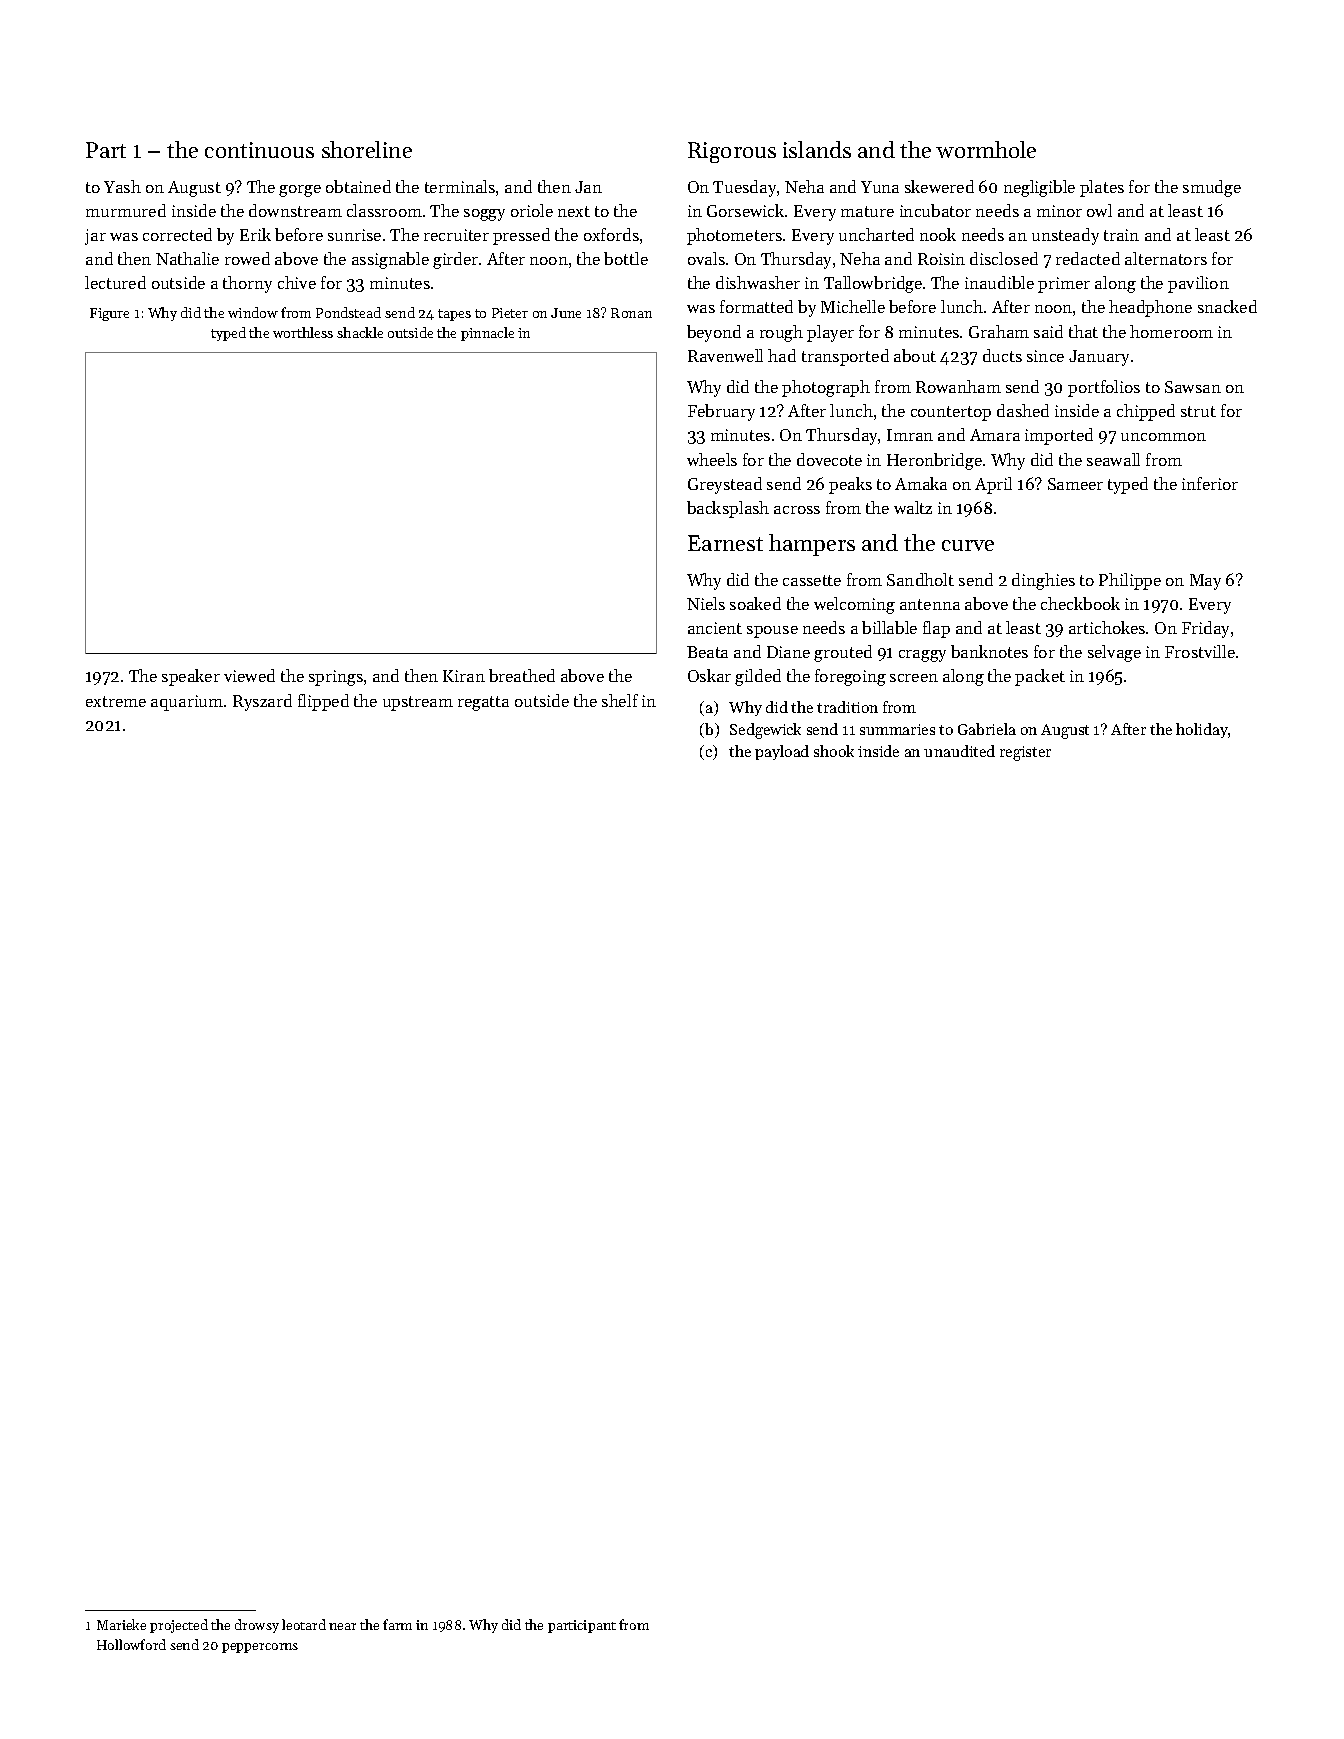 The width and height of the image is (1344, 1739). What do you see at coordinates (1114, 653) in the image?
I see `selvage` at bounding box center [1114, 653].
